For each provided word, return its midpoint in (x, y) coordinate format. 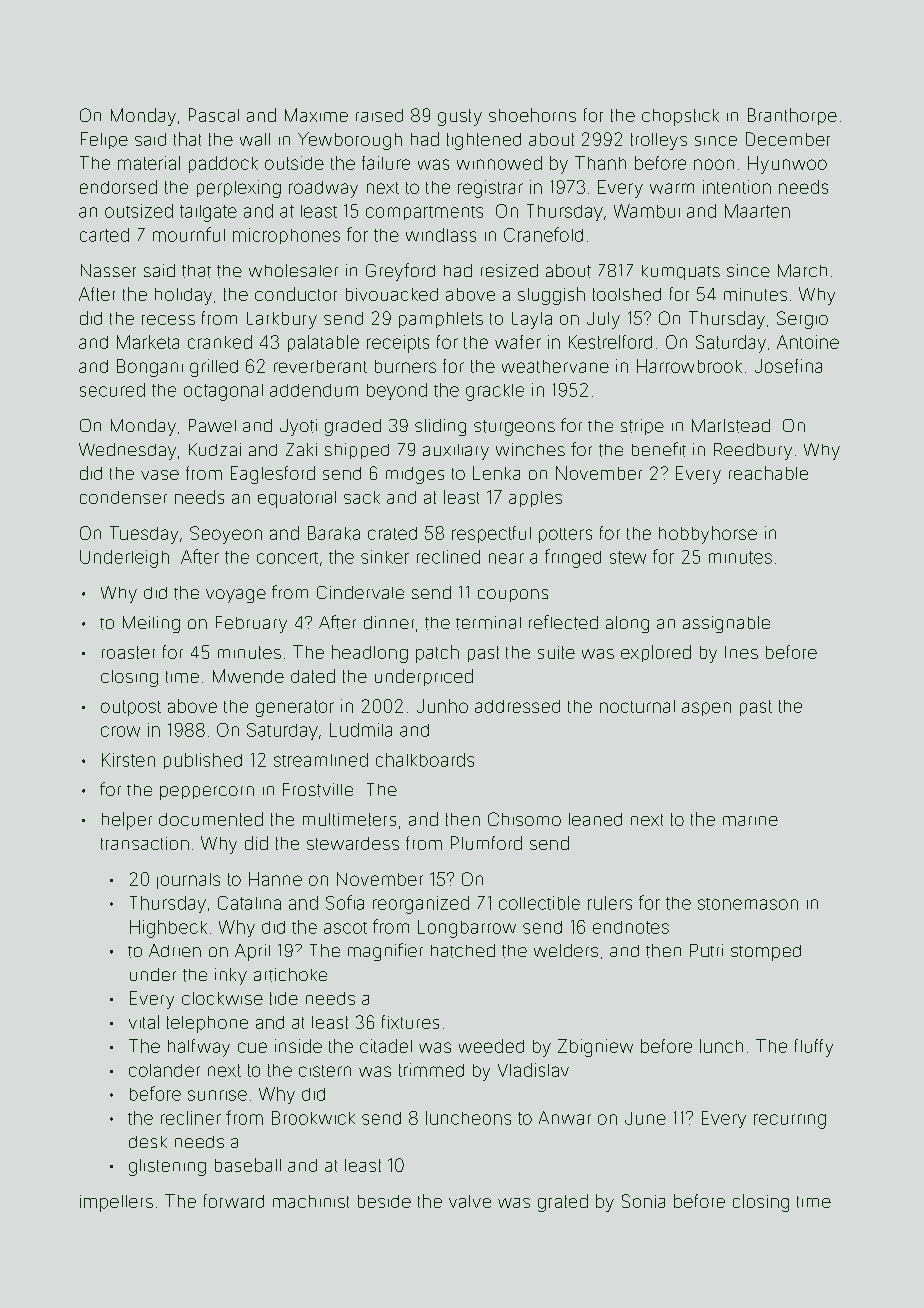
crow (120, 731)
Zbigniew (595, 1048)
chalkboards (425, 760)
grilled (214, 368)
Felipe (104, 140)
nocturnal (637, 706)
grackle (495, 392)
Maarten (757, 211)
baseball (248, 1165)
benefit (659, 449)
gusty (460, 117)
